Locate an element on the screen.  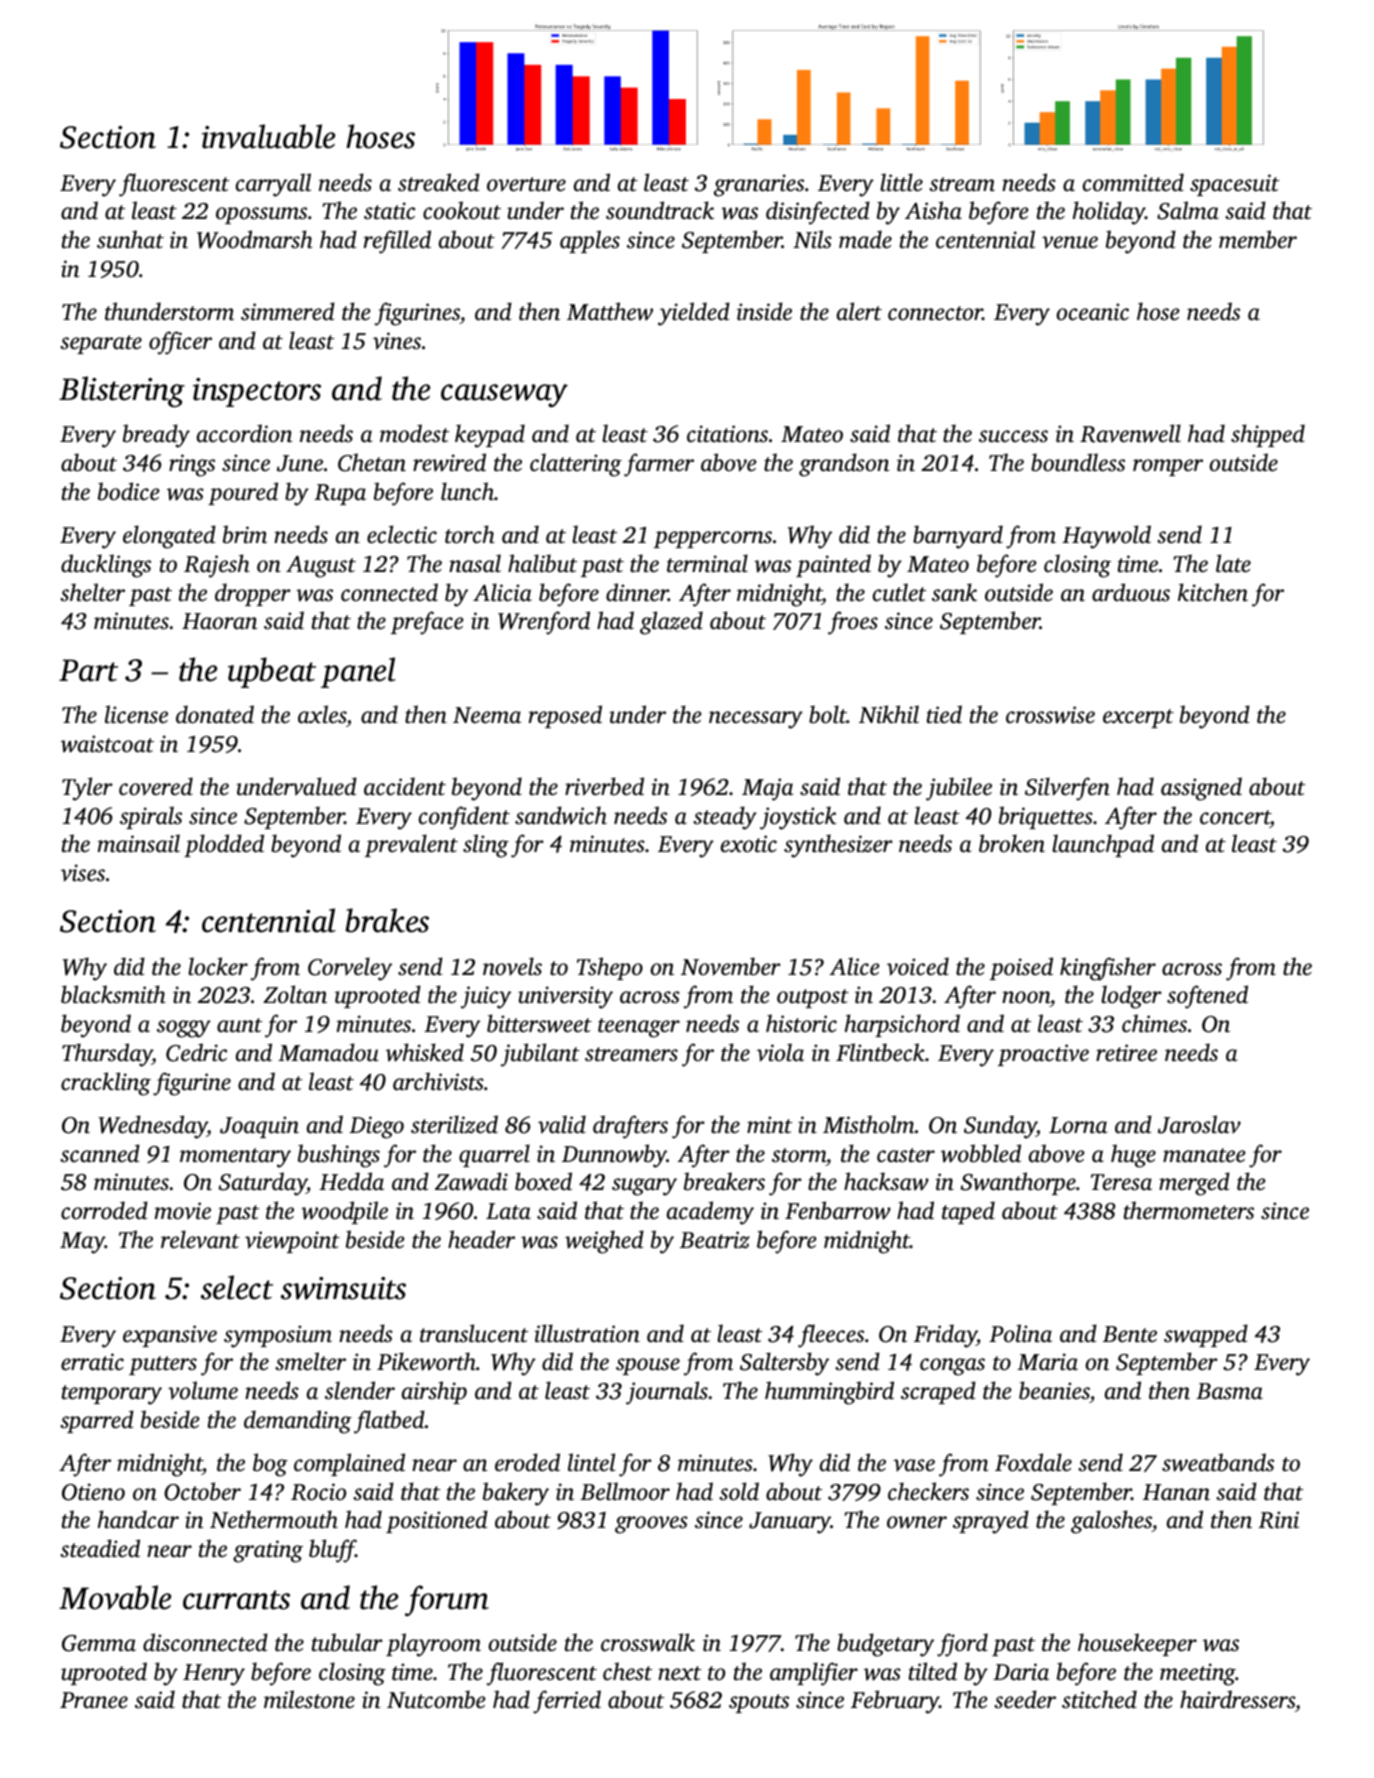
kingfisher is located at coordinates (1108, 969).
